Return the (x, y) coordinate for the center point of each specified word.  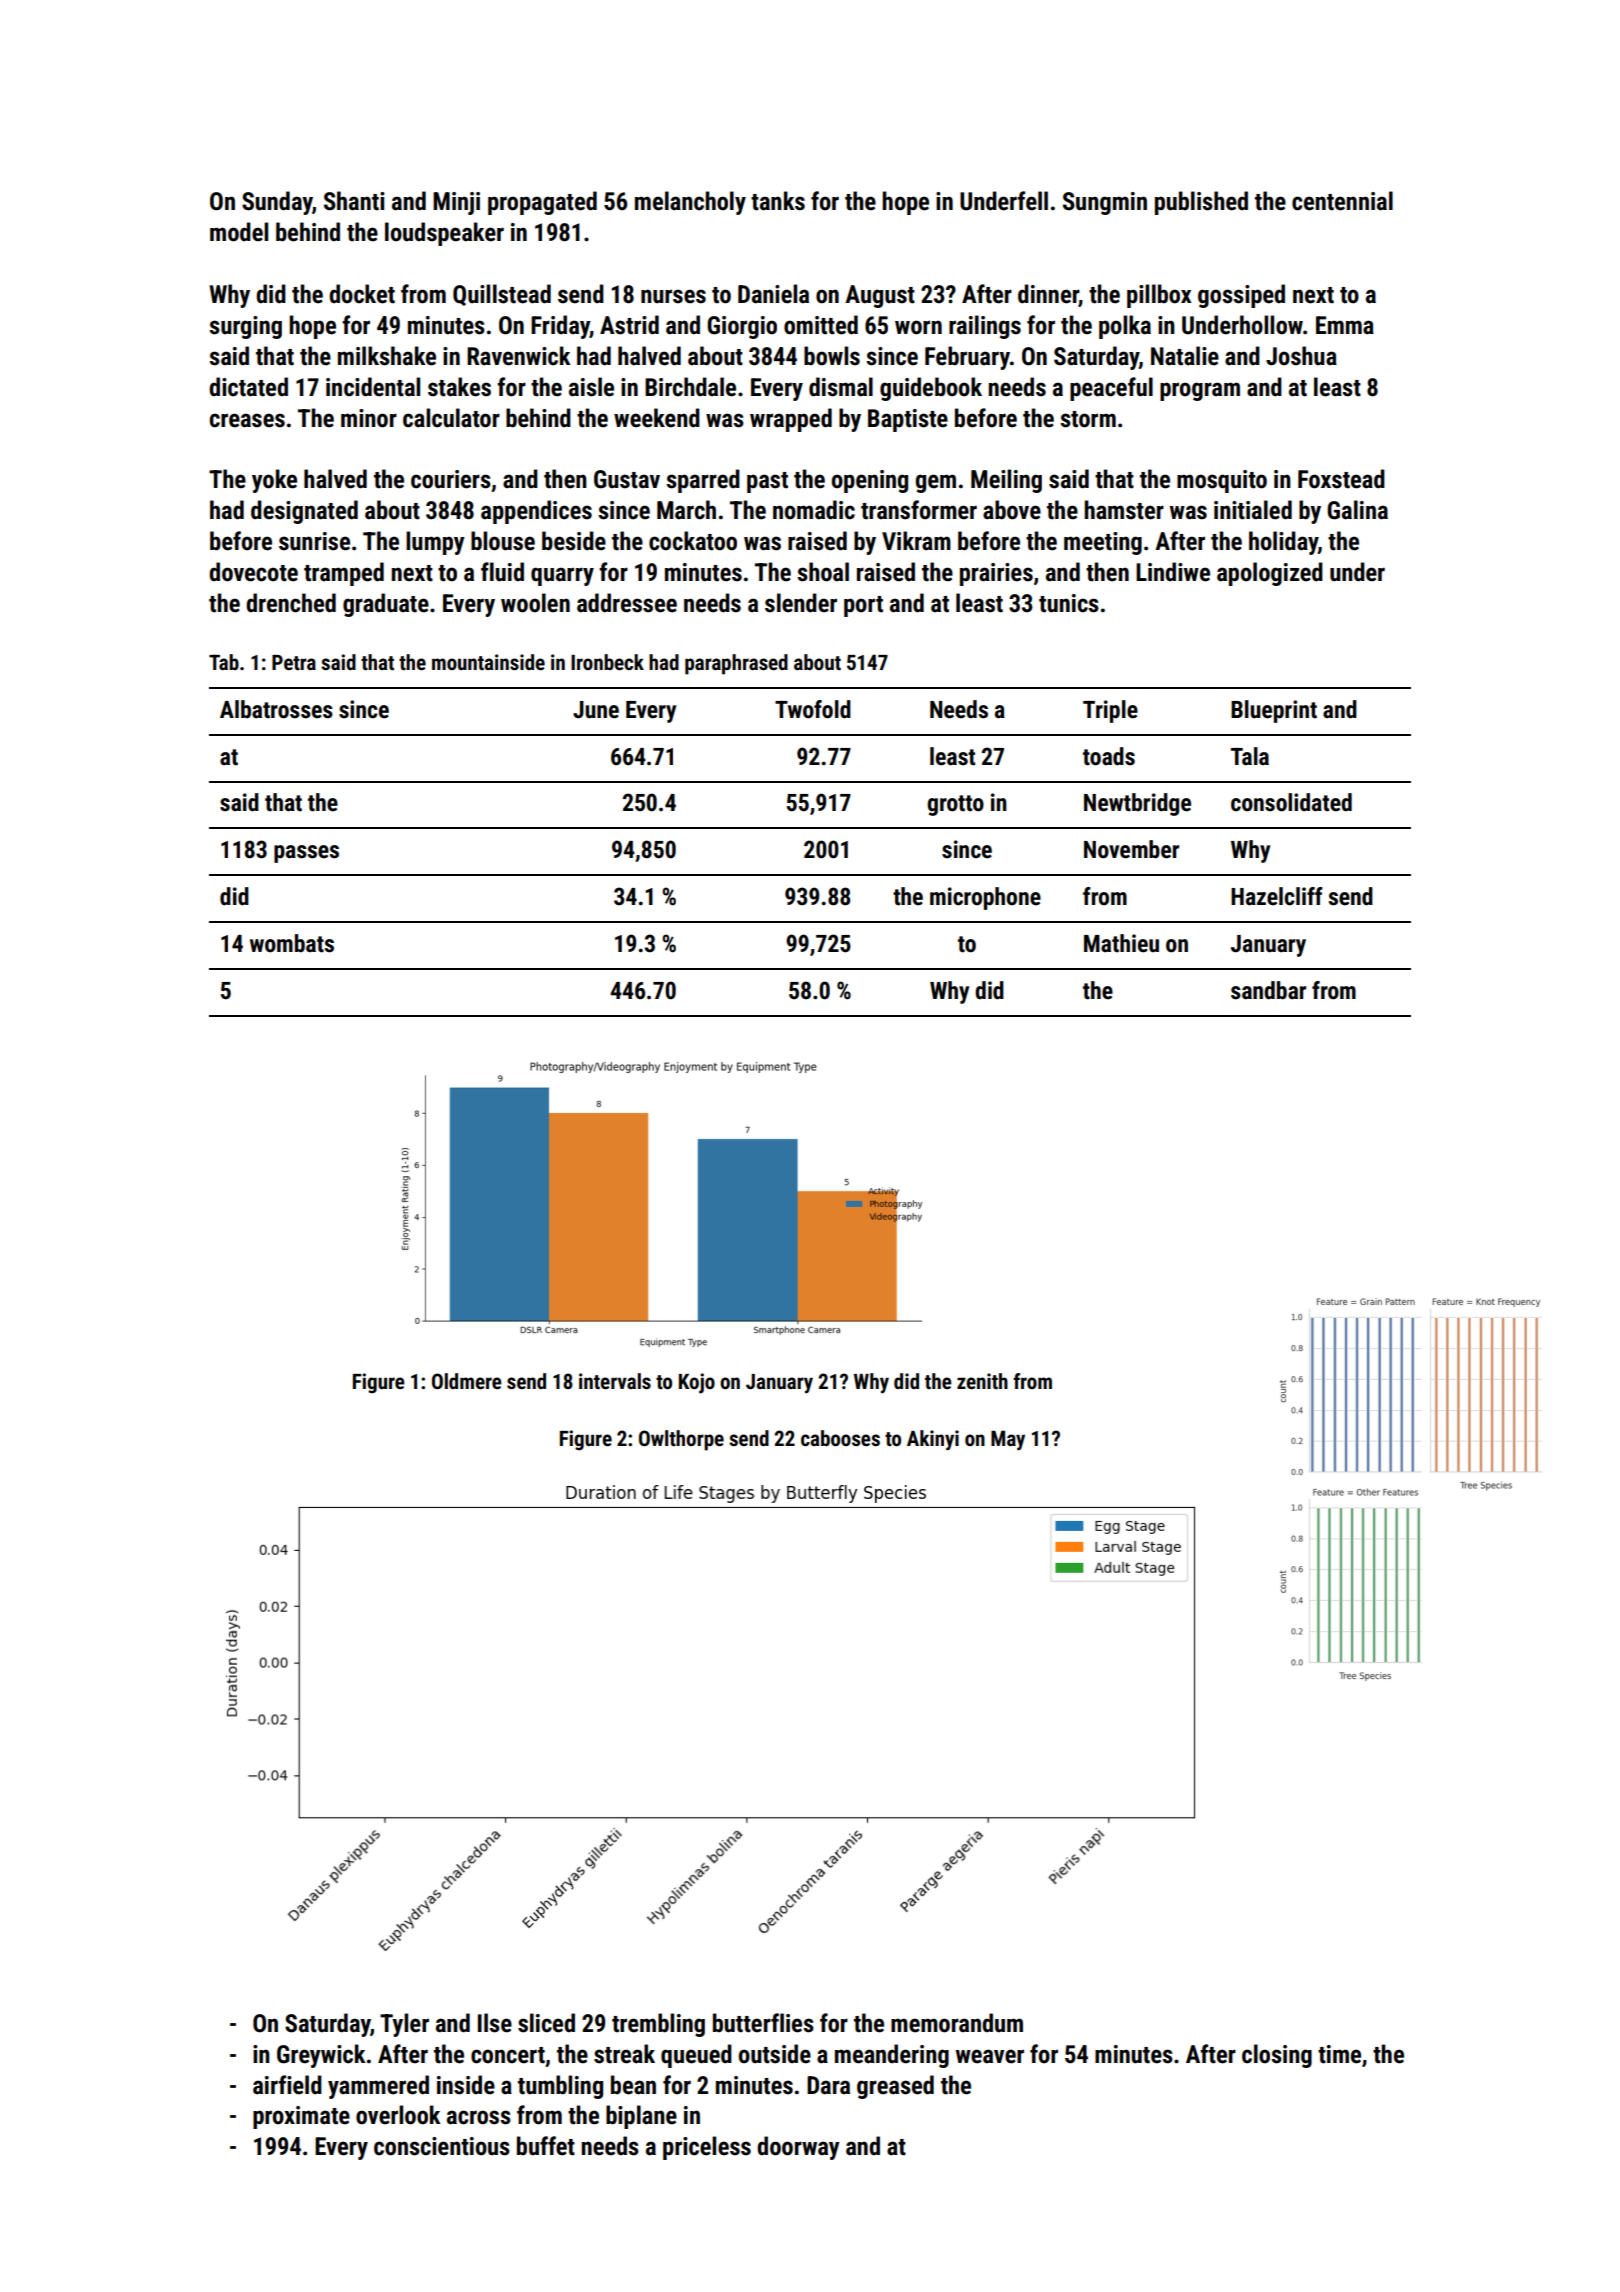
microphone (985, 898)
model (239, 232)
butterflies (763, 2023)
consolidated (1291, 802)
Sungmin (1105, 203)
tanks (778, 201)
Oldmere (466, 1381)
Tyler (404, 2025)
